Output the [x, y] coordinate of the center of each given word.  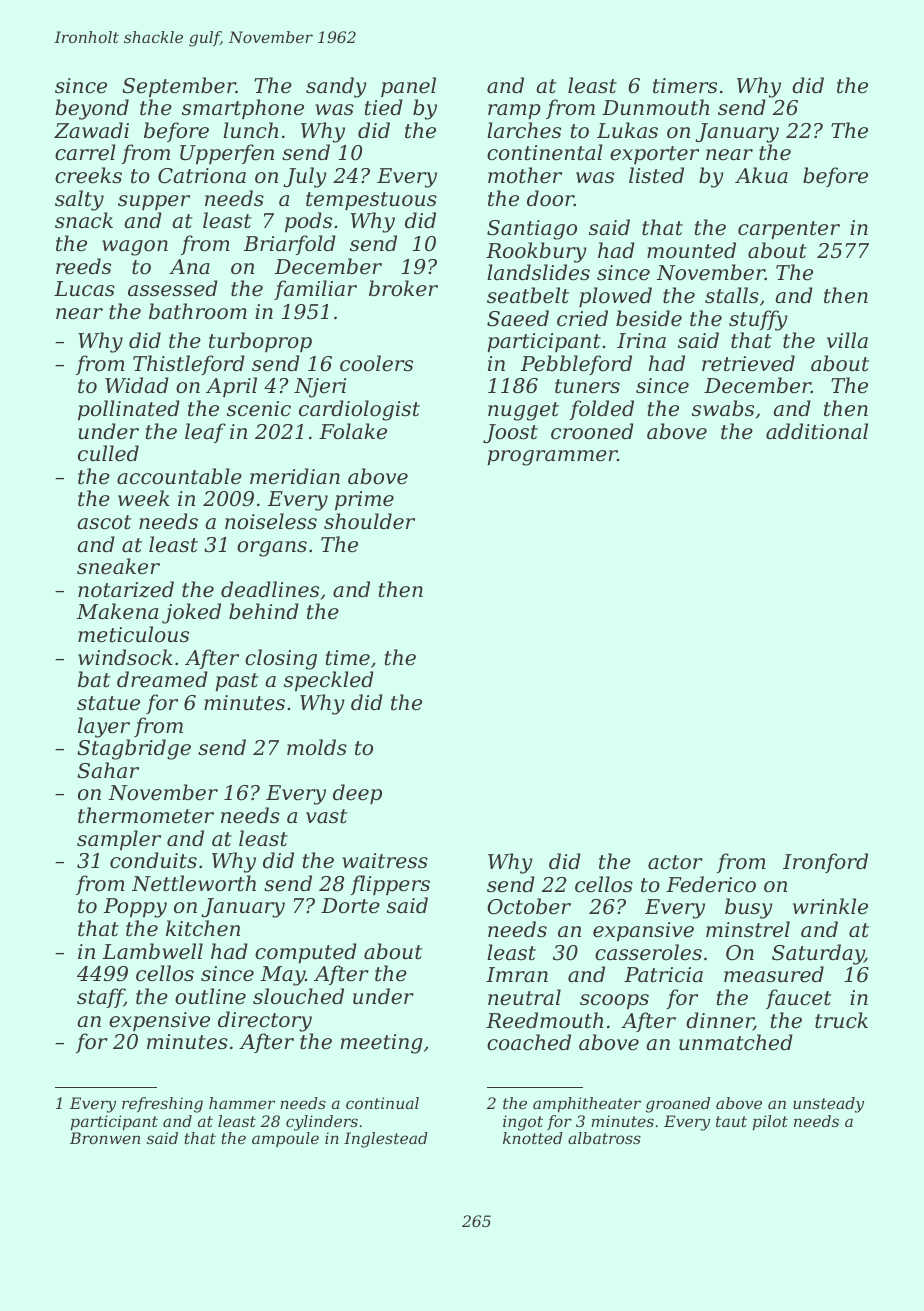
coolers [376, 363]
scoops [614, 1001]
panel [408, 87]
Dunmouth [655, 107]
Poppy [135, 908]
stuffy [758, 320]
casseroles [648, 952]
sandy [336, 87]
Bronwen [105, 1138]
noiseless [271, 521]
